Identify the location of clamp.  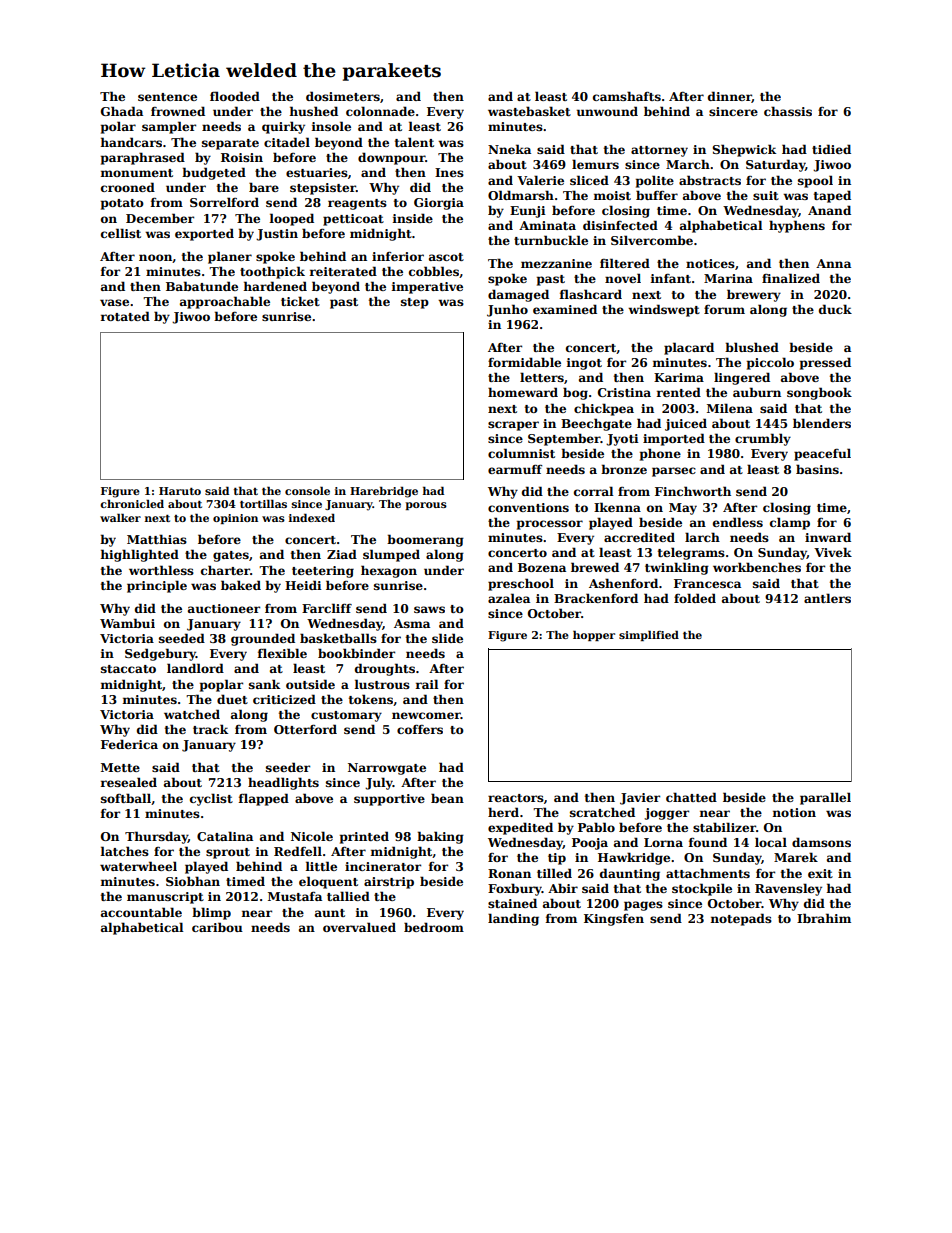
(790, 523).
